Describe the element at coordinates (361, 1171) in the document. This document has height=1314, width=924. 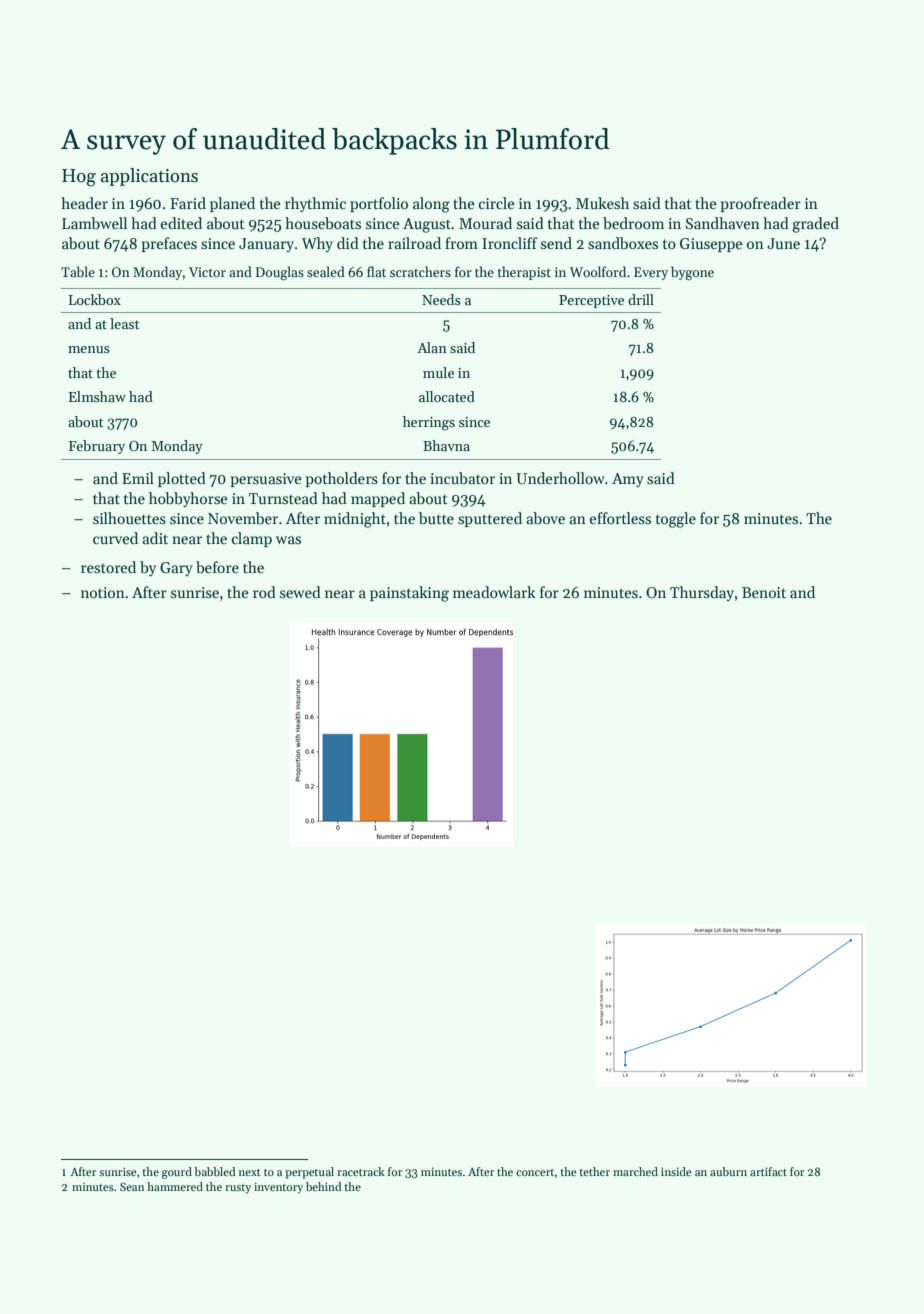
I see `racetrack` at that location.
